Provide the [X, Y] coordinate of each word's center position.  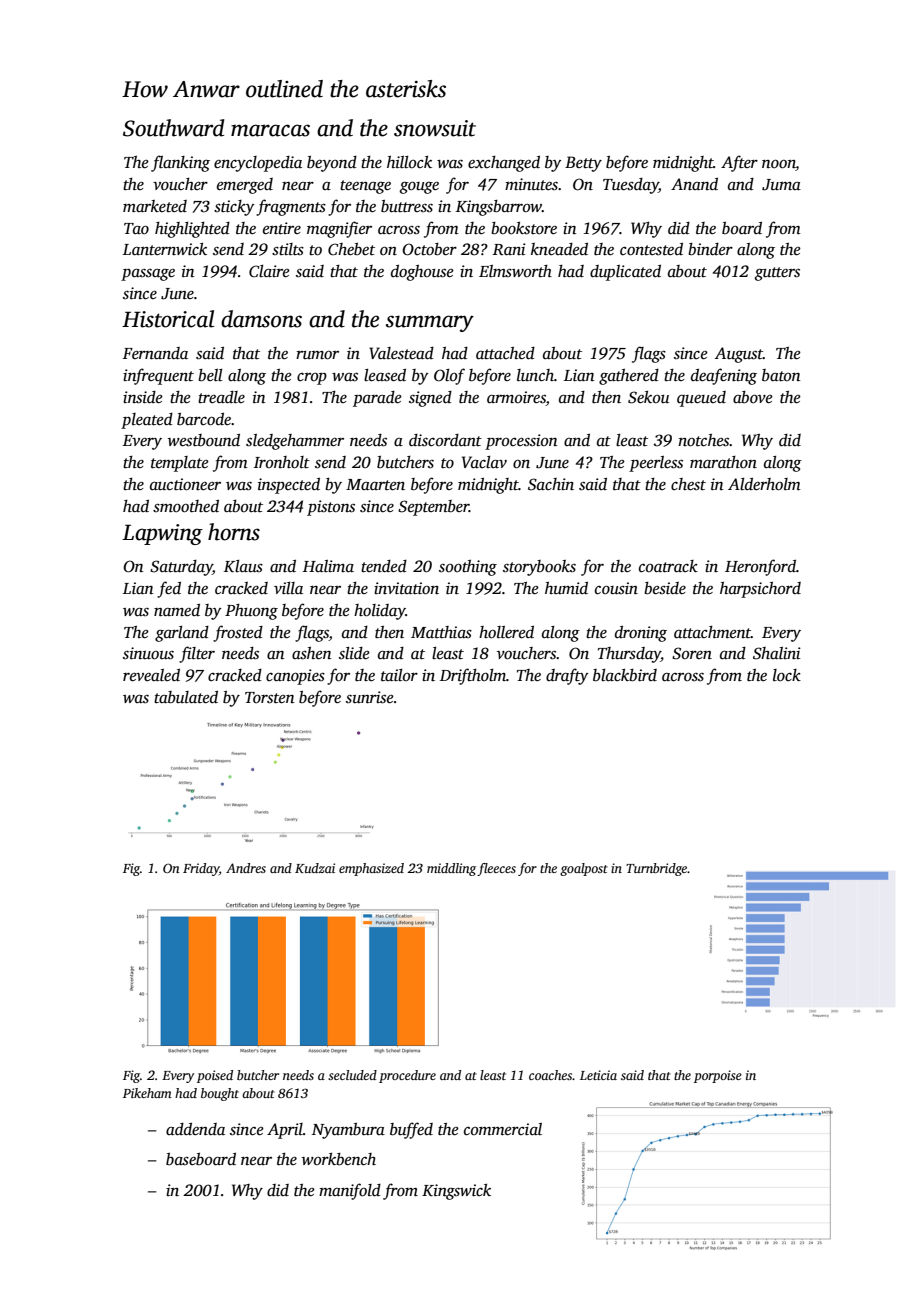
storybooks [539, 568]
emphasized [371, 869]
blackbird [625, 675]
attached [505, 353]
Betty [583, 164]
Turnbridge [657, 869]
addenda [195, 1129]
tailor [399, 675]
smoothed [186, 506]
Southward [174, 128]
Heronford [760, 567]
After [739, 163]
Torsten [270, 698]
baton [781, 375]
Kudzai [315, 868]
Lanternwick [165, 249]
